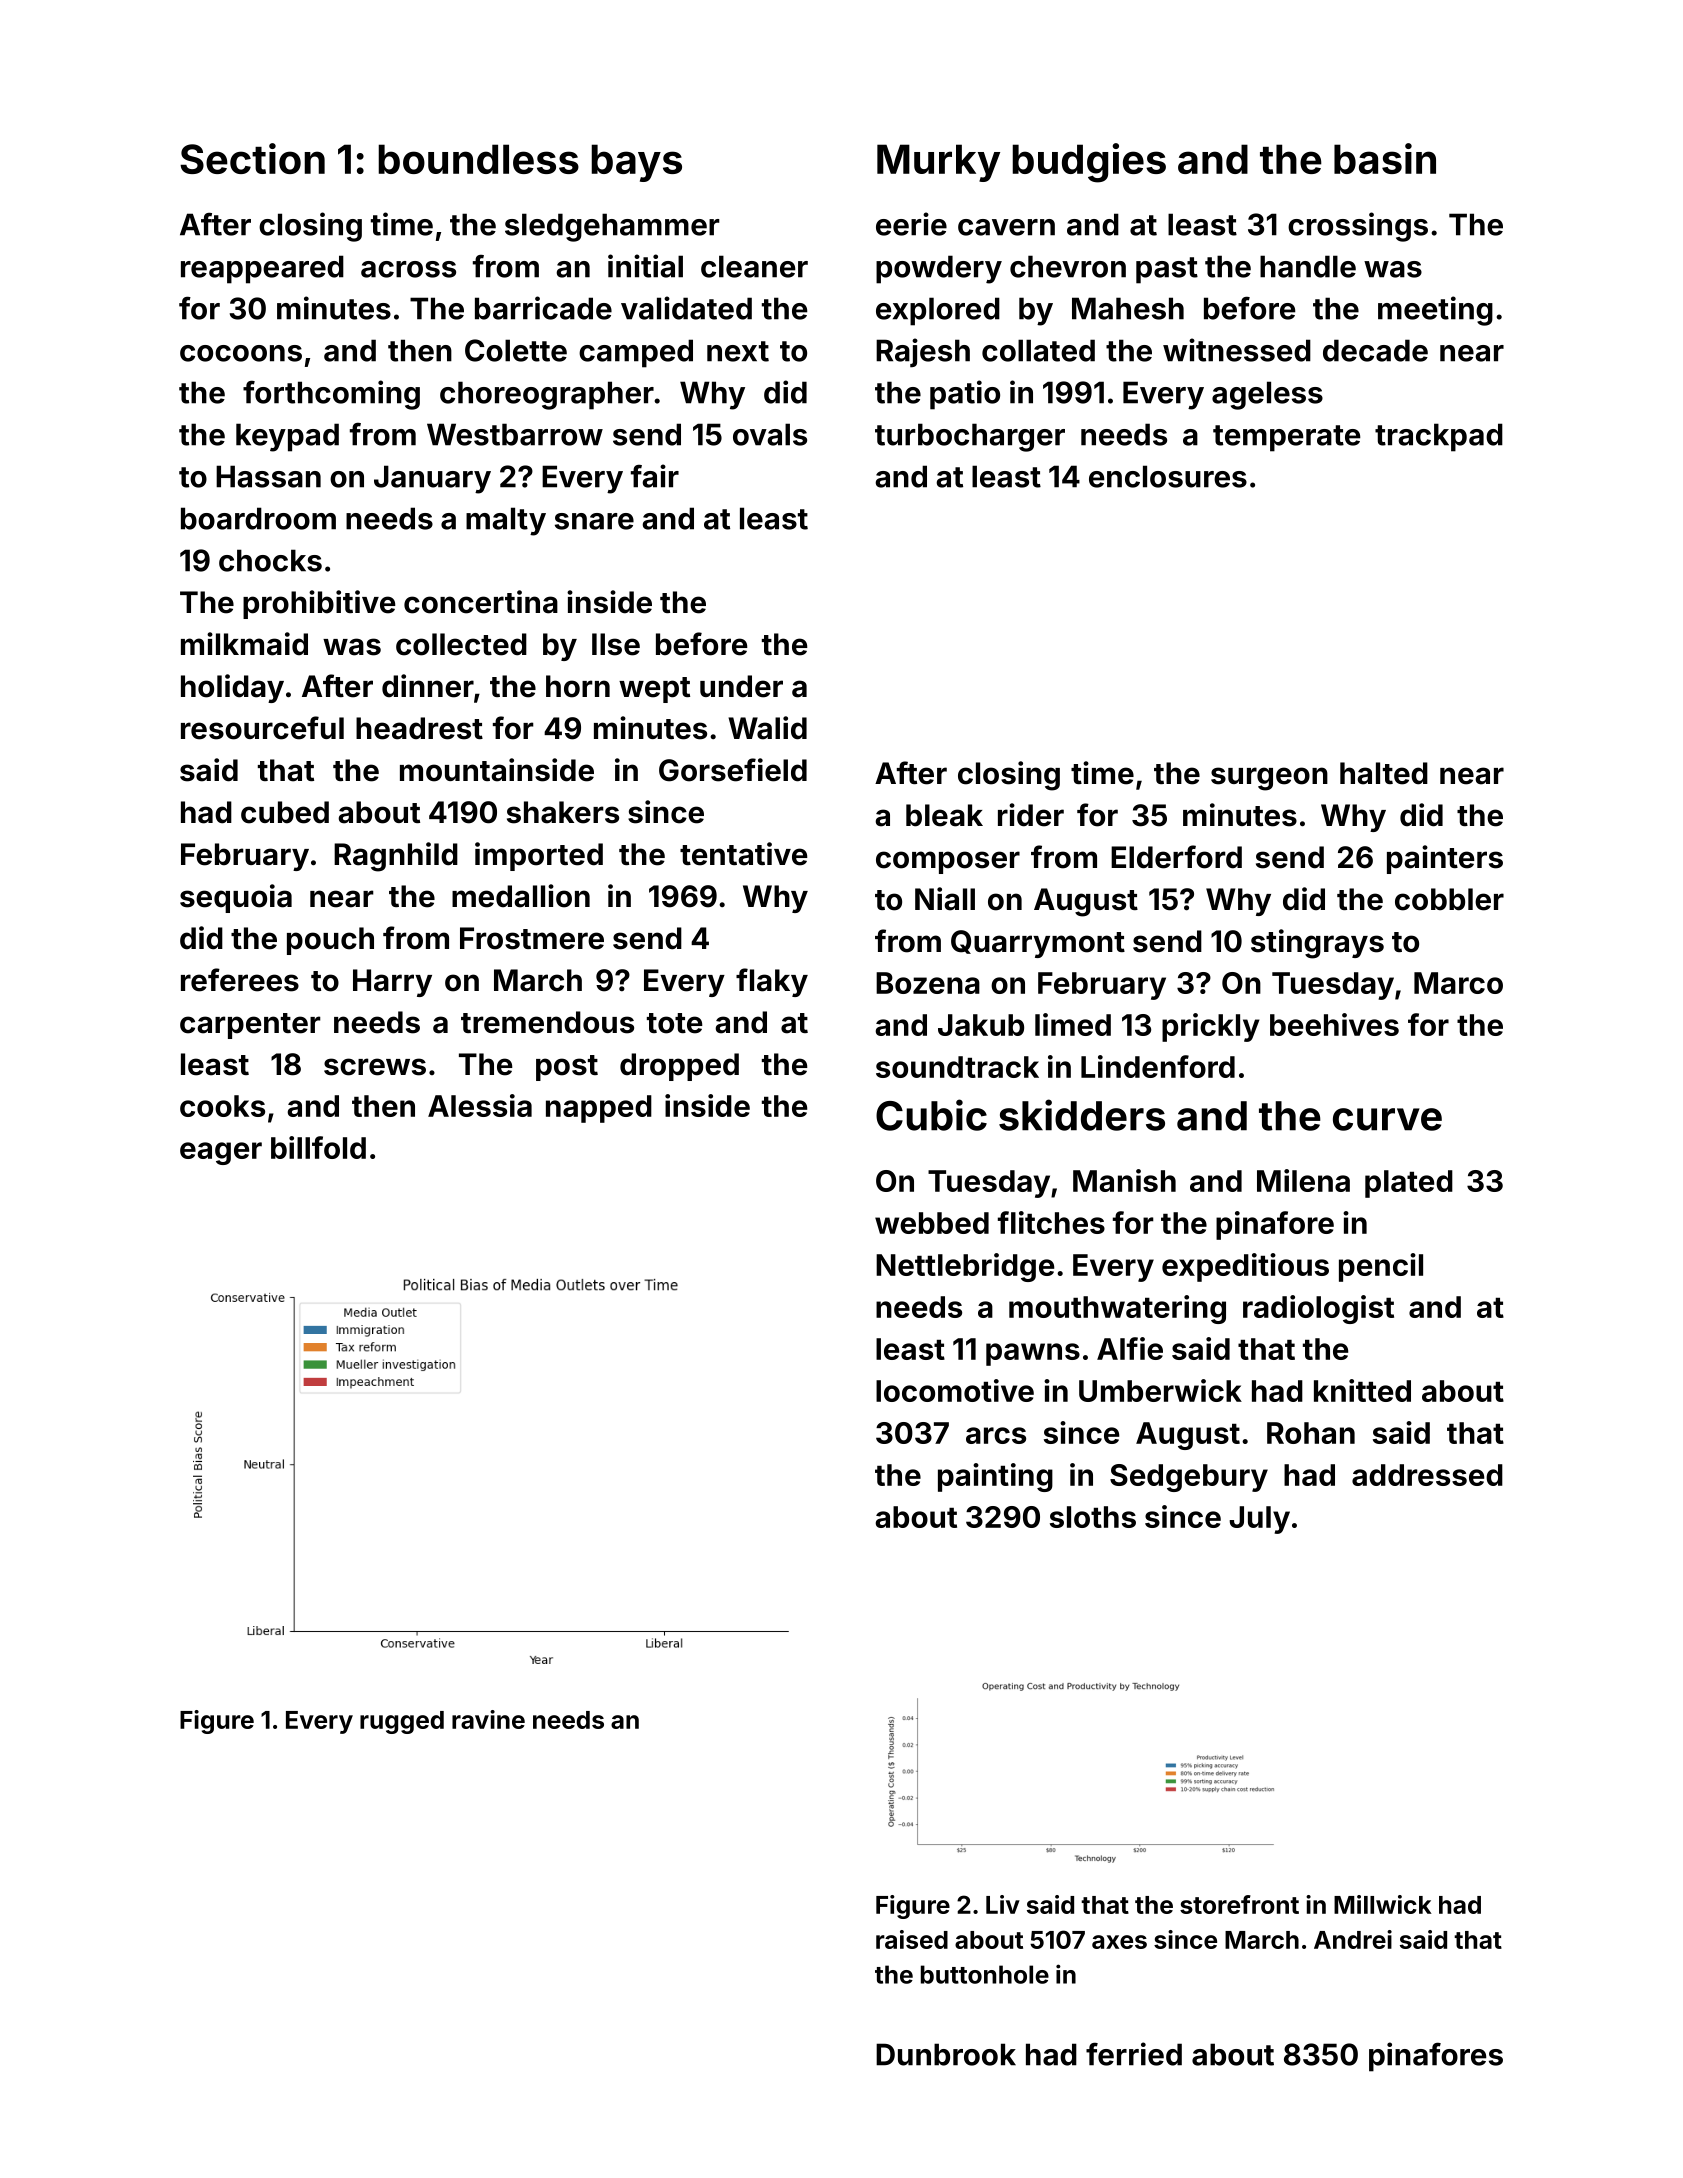  Describe the element at coordinates (392, 983) in the image. I see `Harry` at that location.
